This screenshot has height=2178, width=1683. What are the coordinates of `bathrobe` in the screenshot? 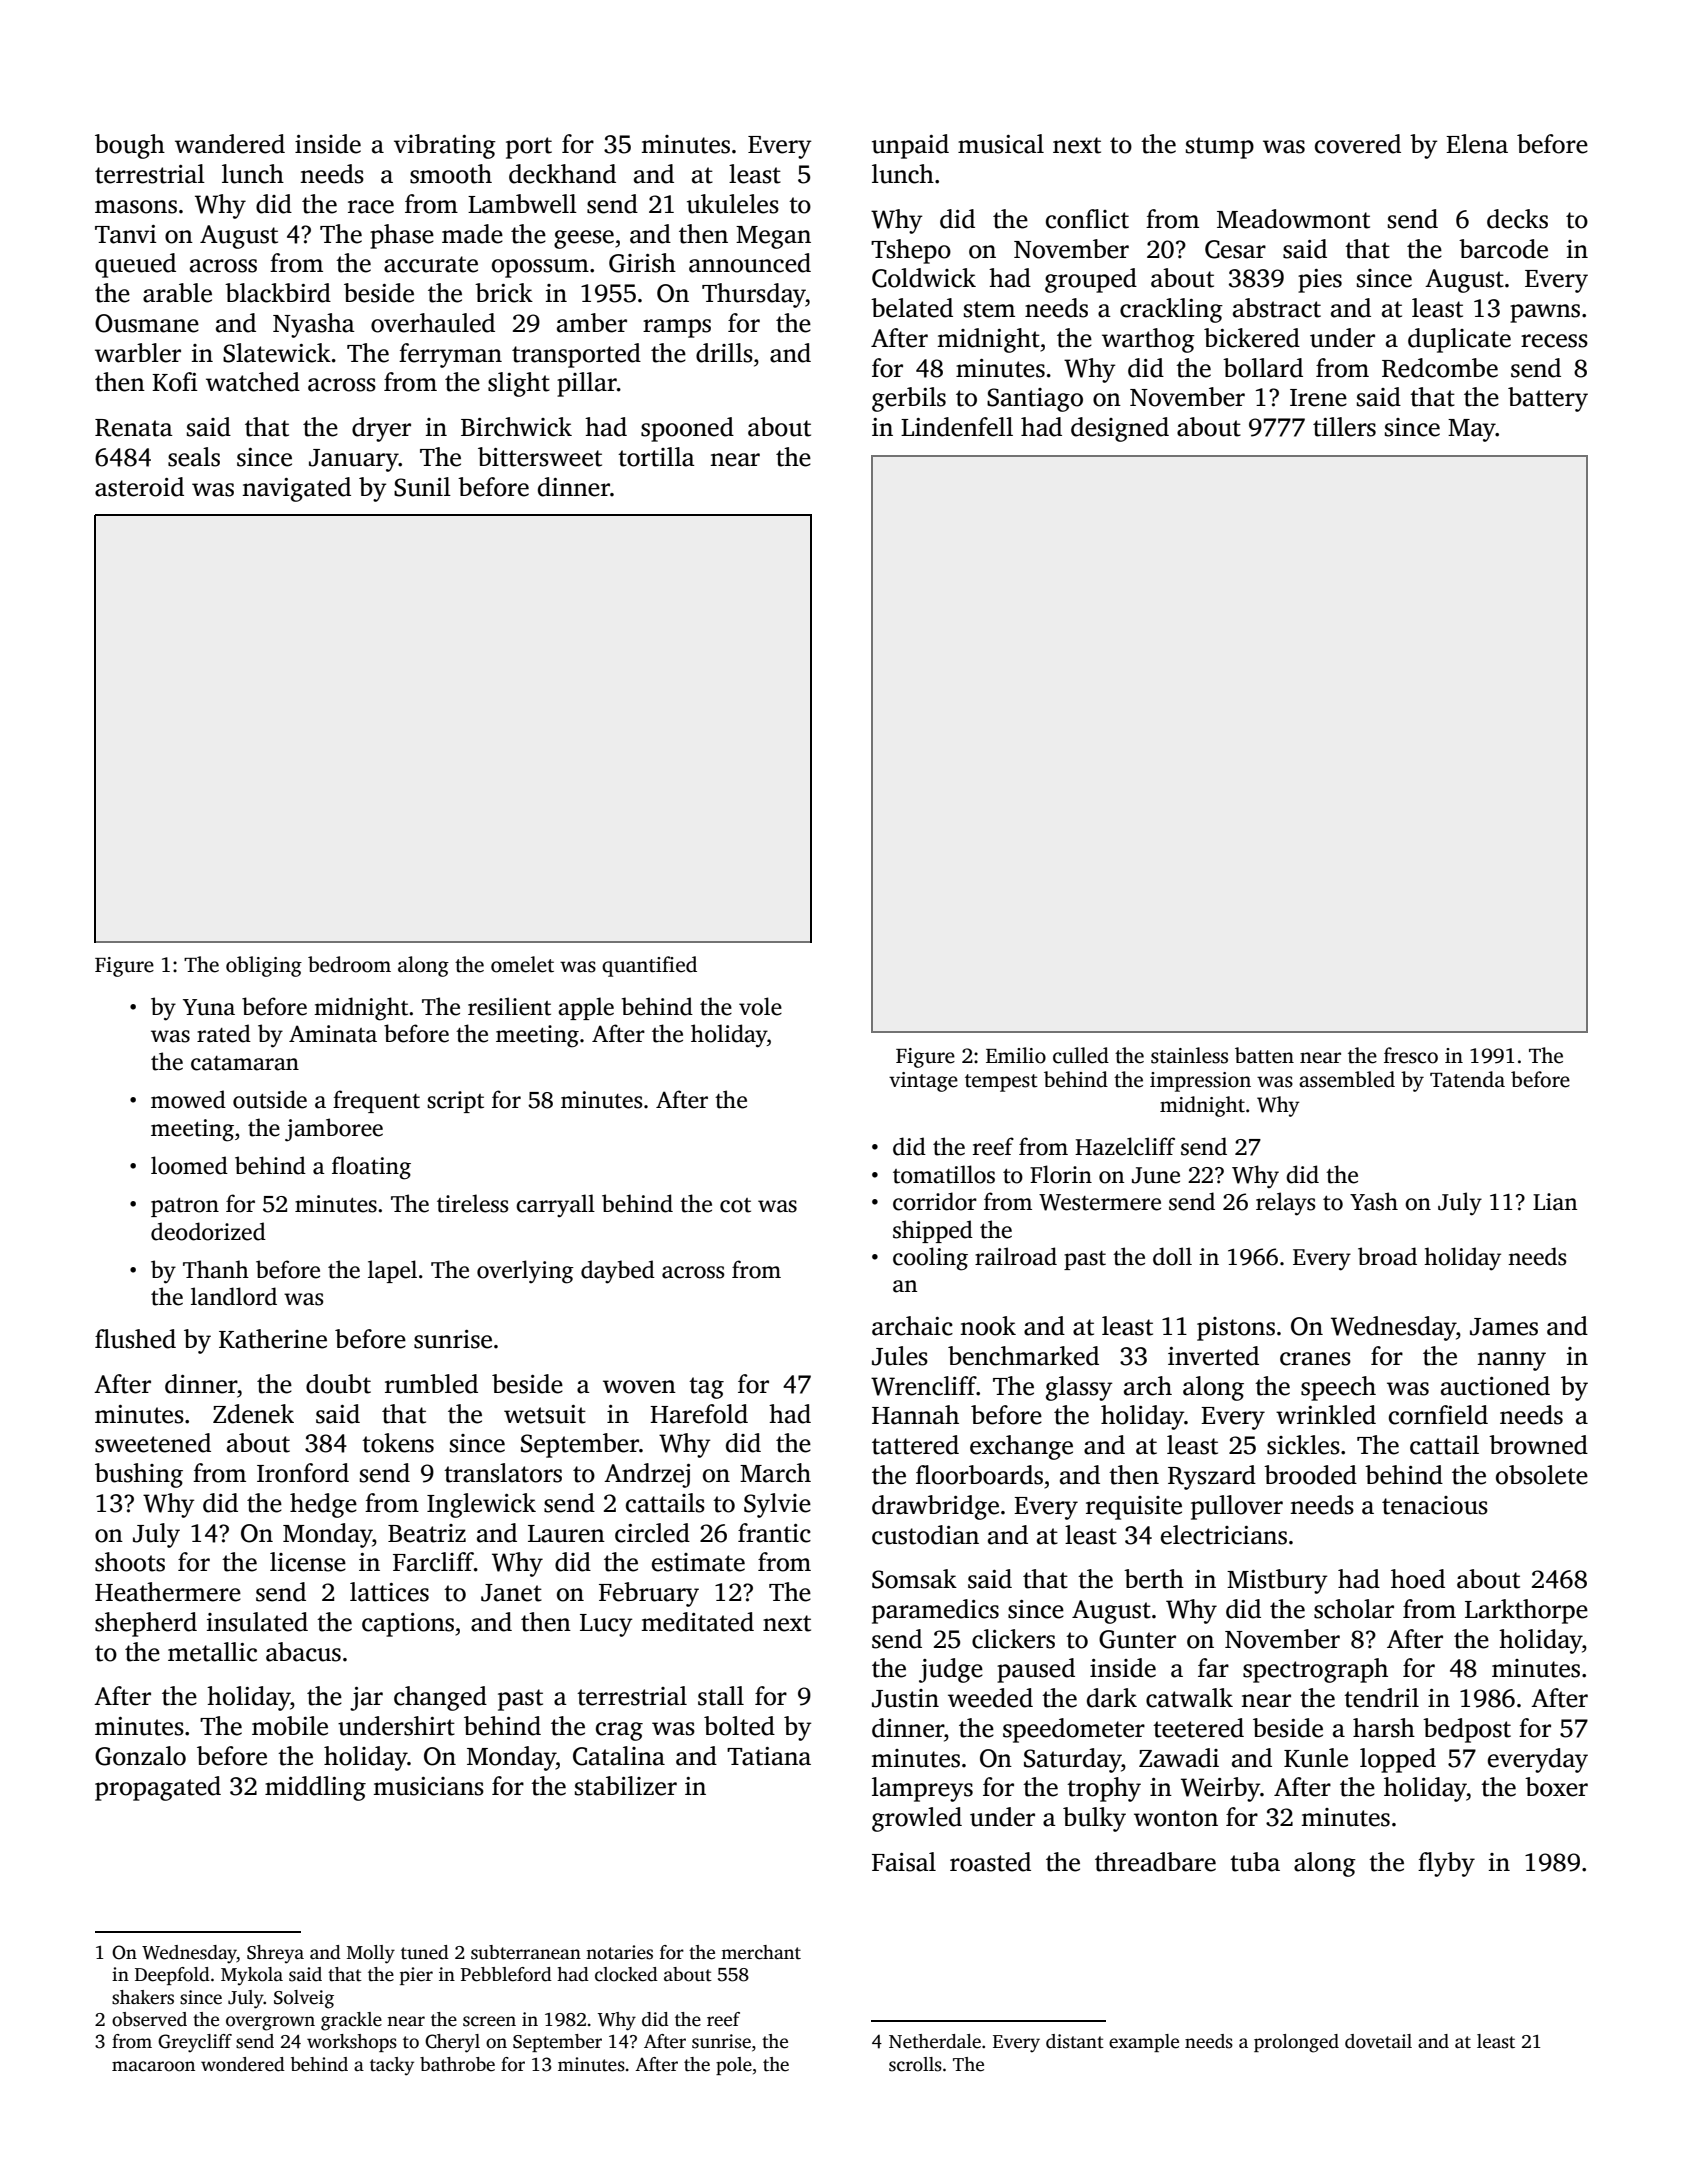 It's located at (457, 2064).
